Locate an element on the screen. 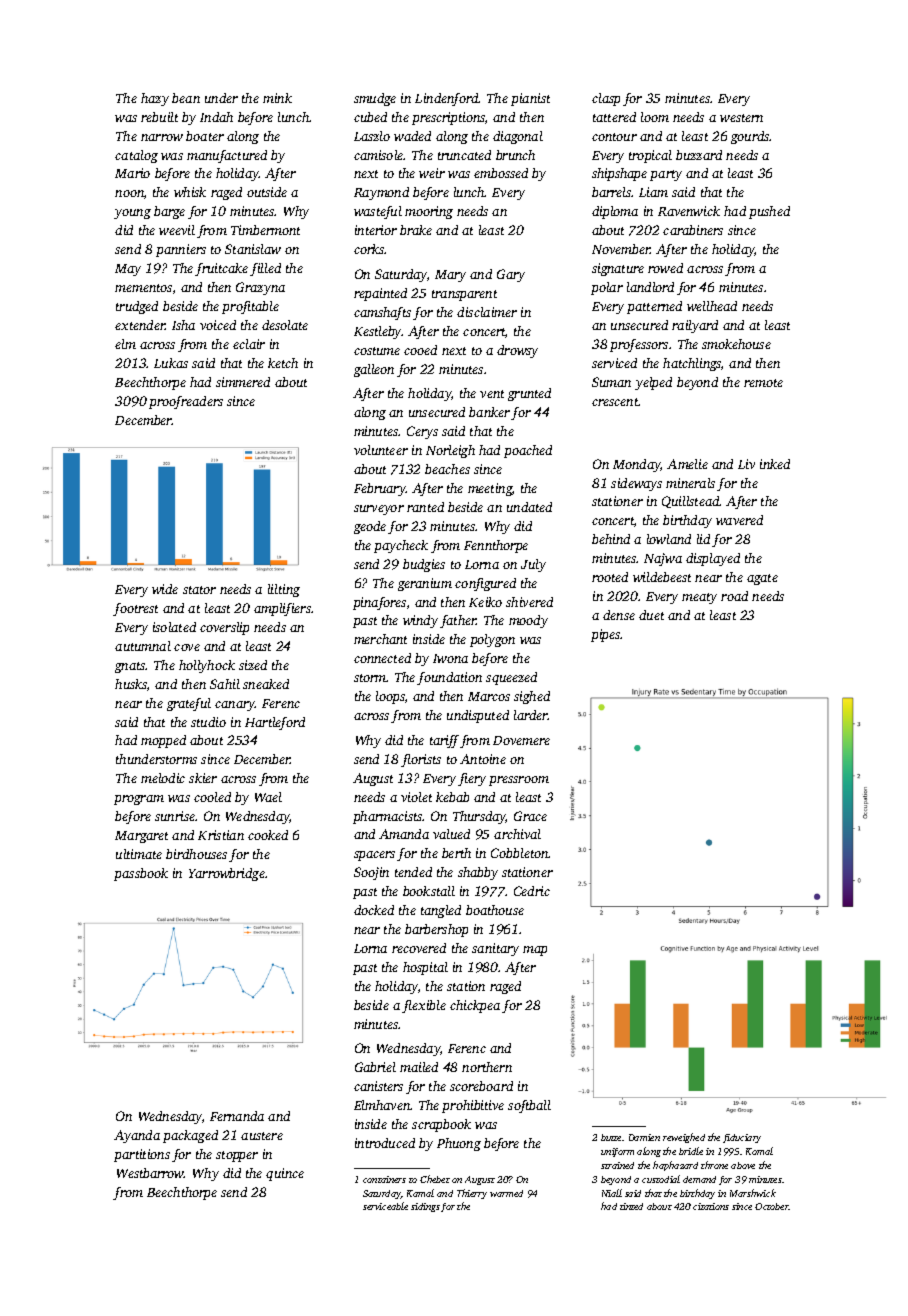  disclaimer is located at coordinates (487, 312).
